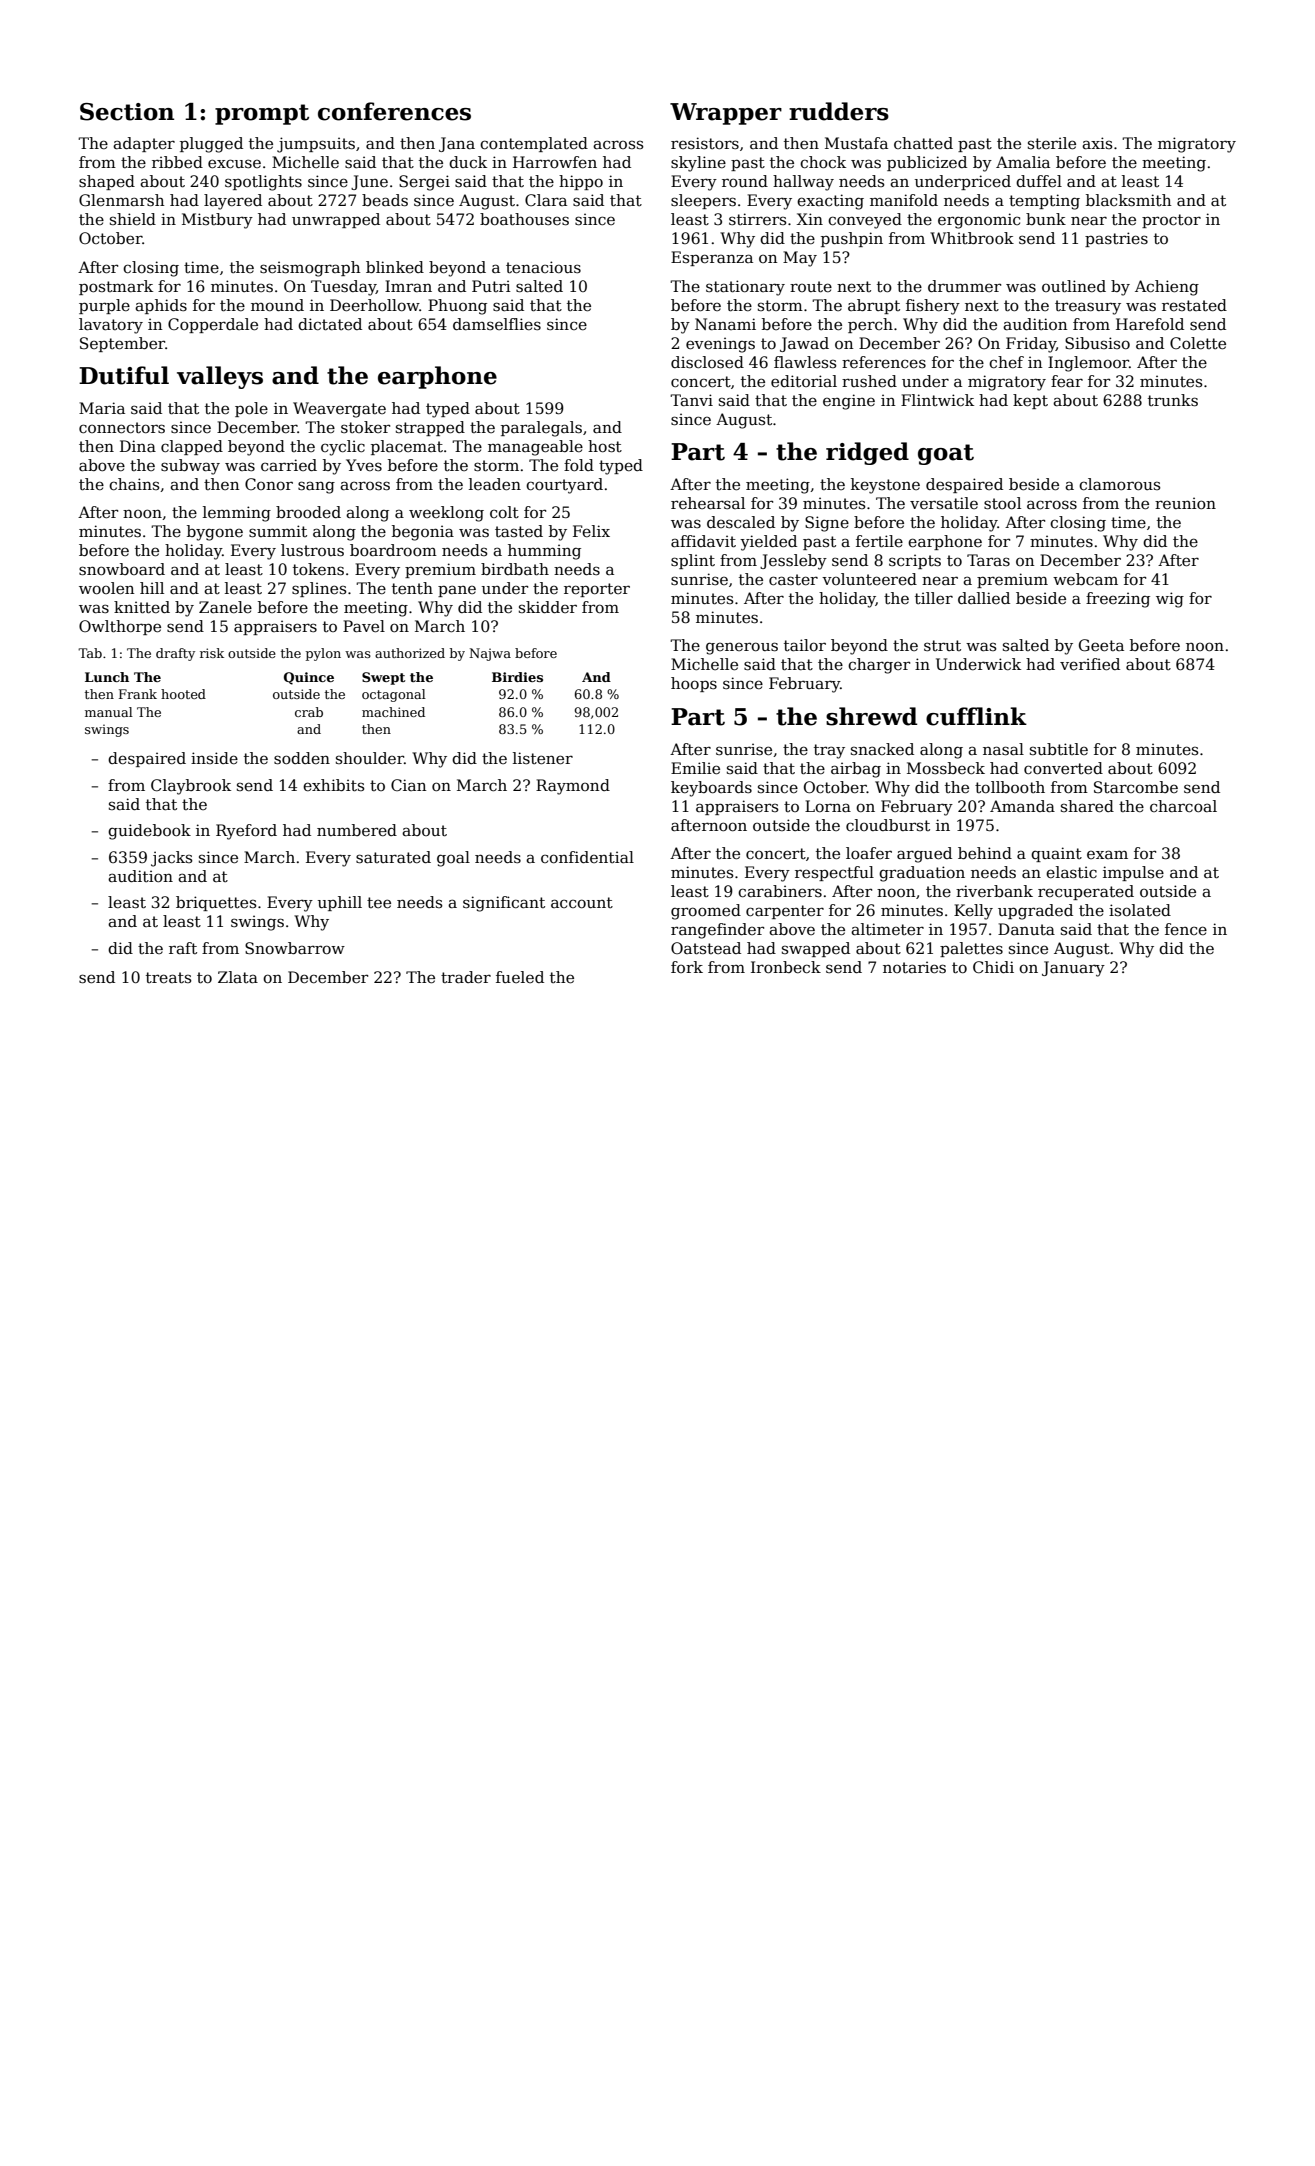  I want to click on significant, so click(504, 904).
